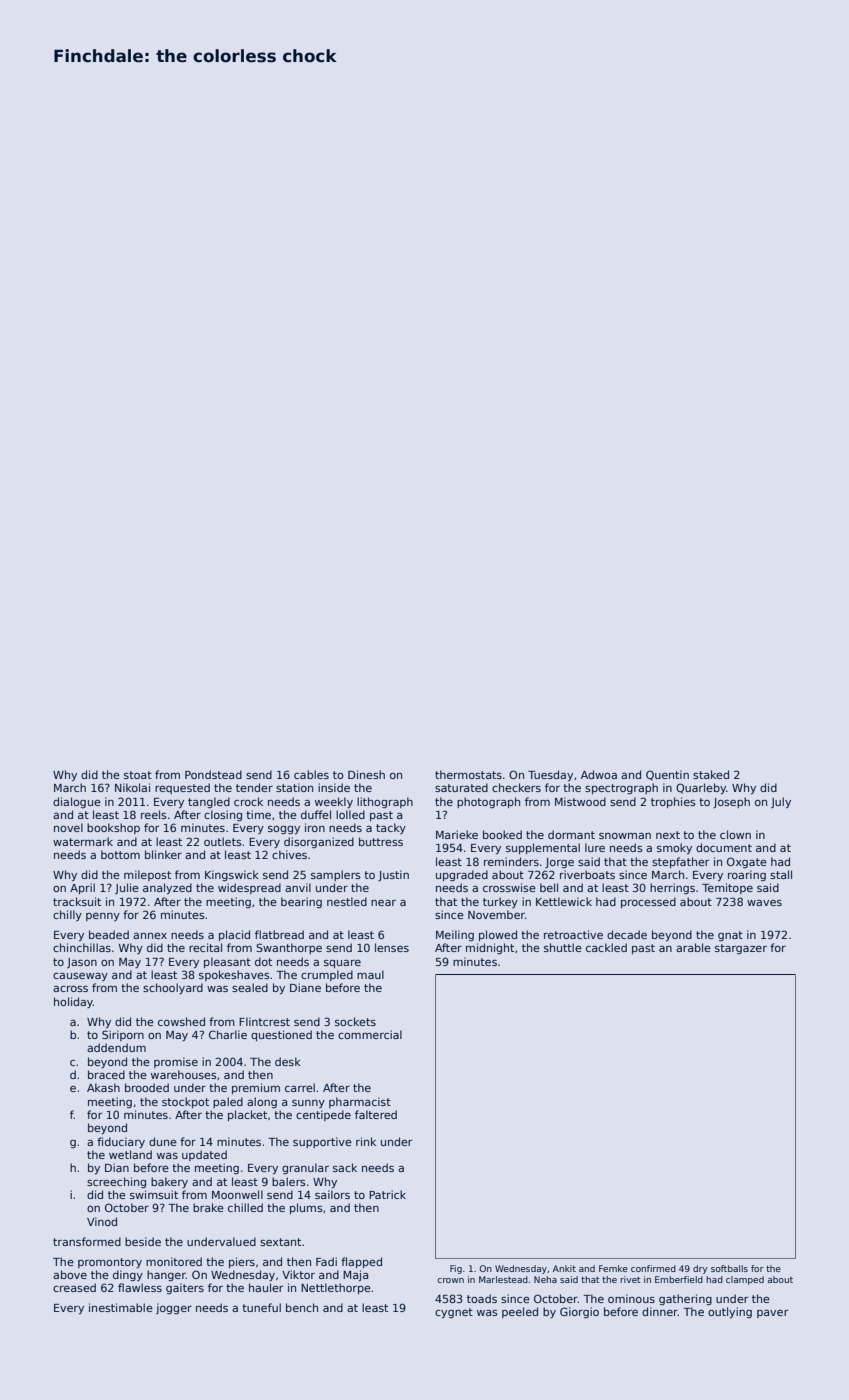 The image size is (849, 1400). I want to click on inestimable, so click(121, 1307).
